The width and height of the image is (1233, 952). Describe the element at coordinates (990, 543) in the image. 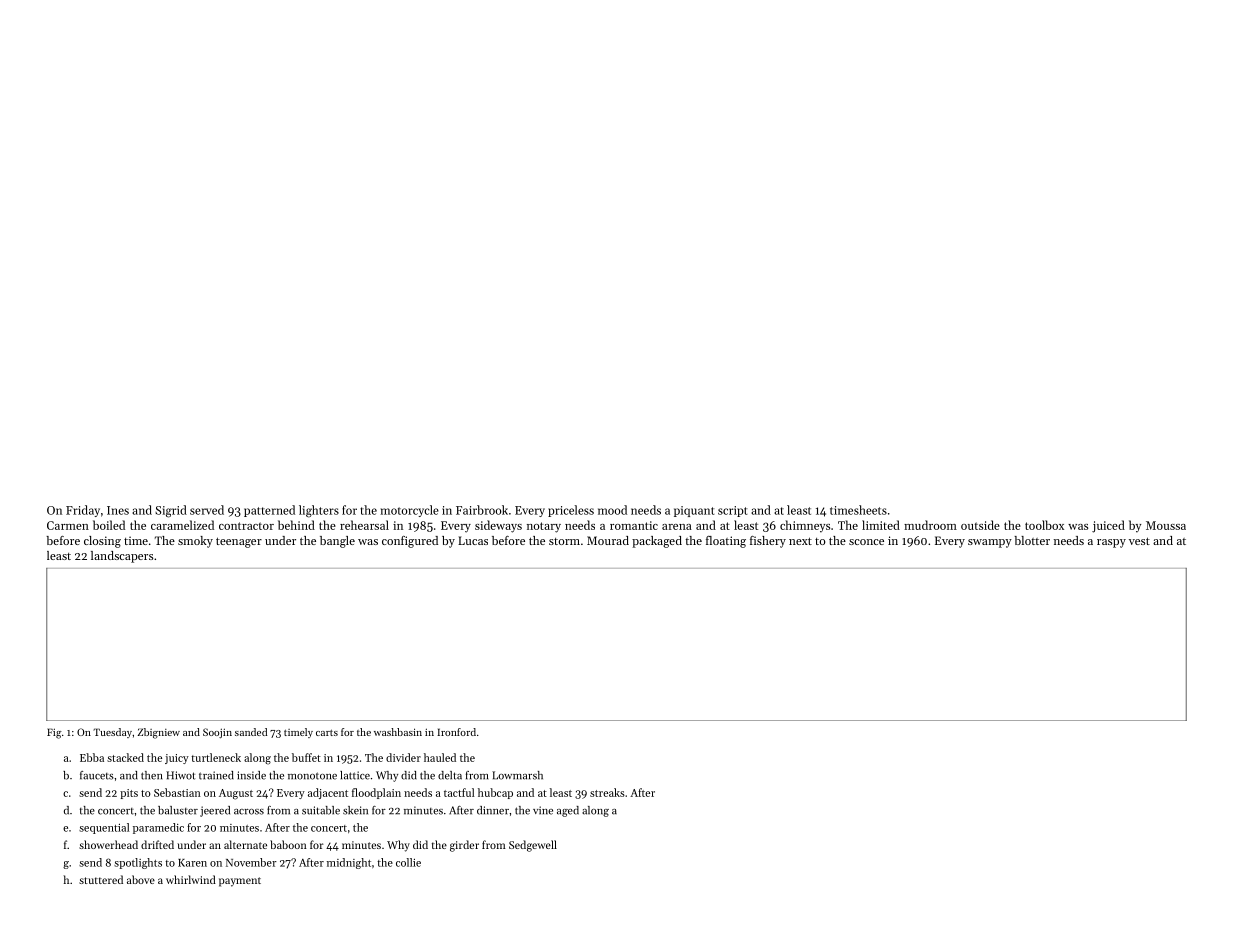

I see `swampy` at that location.
